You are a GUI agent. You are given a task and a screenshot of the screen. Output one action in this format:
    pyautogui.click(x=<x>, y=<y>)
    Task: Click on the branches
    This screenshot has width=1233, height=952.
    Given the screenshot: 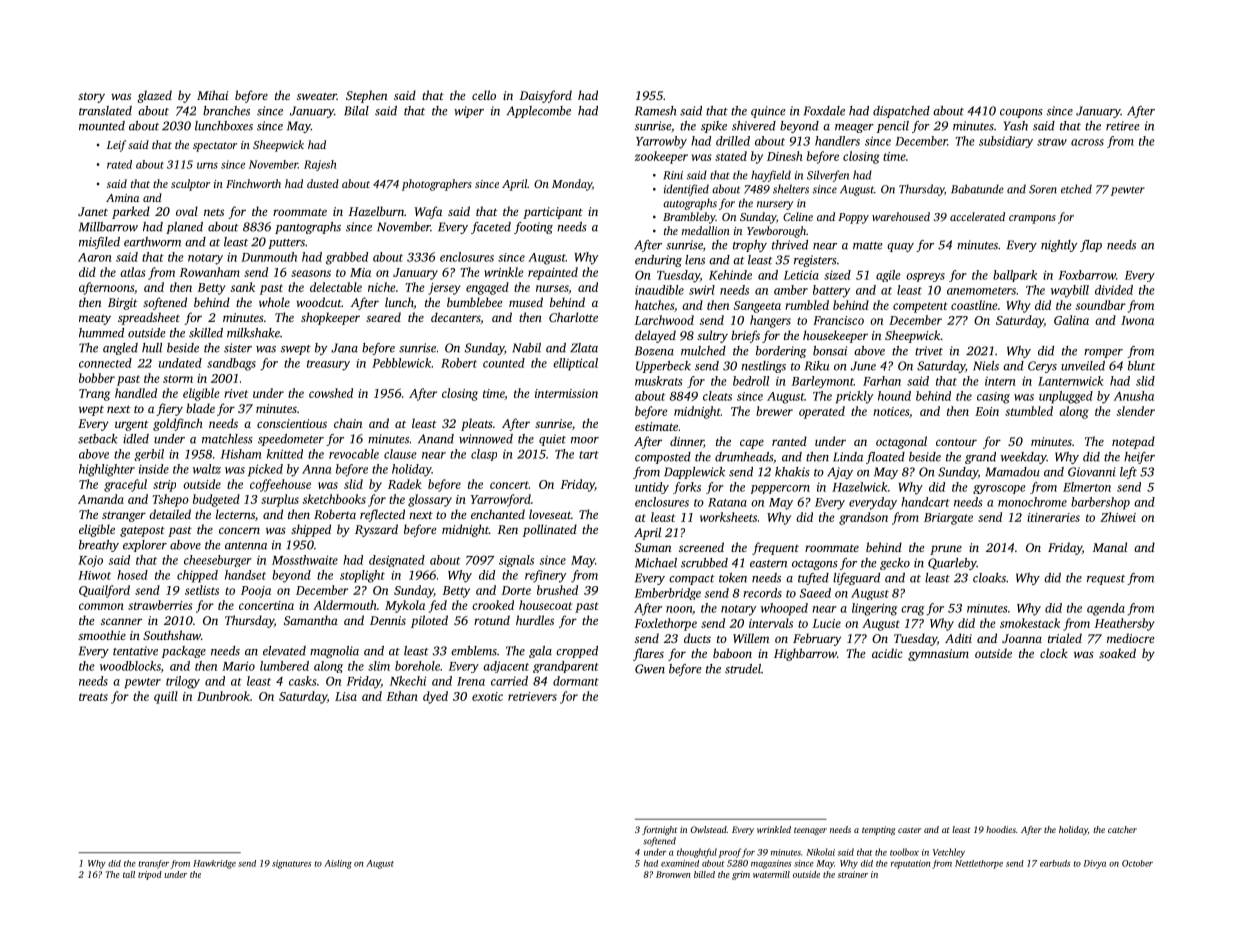 What is the action you would take?
    pyautogui.click(x=226, y=111)
